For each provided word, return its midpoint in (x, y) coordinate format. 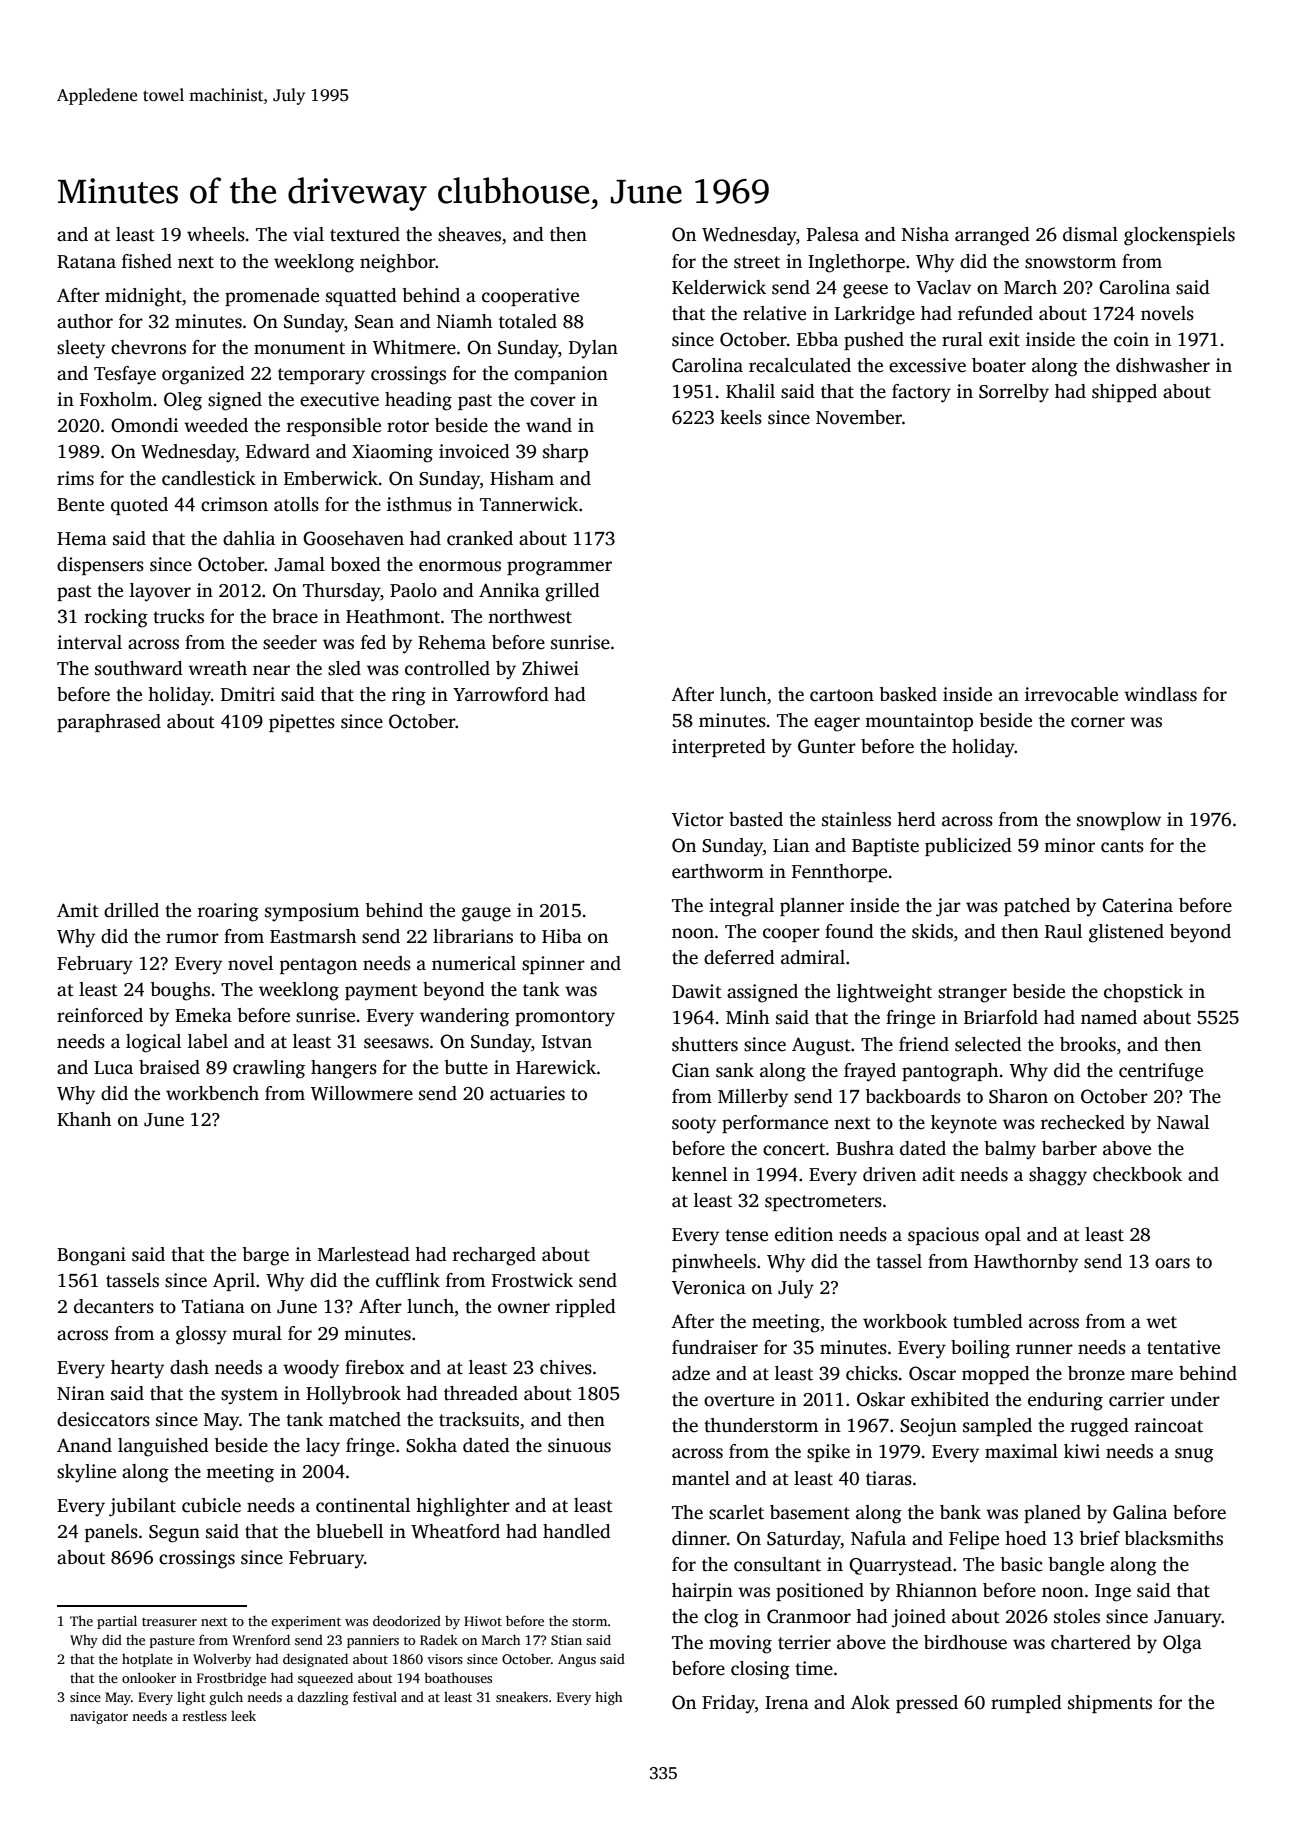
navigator (99, 1717)
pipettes (302, 723)
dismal (1090, 234)
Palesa (833, 234)
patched (1037, 907)
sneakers (522, 1696)
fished (147, 261)
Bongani (91, 1256)
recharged (494, 1256)
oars (1172, 1263)
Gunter (827, 746)
